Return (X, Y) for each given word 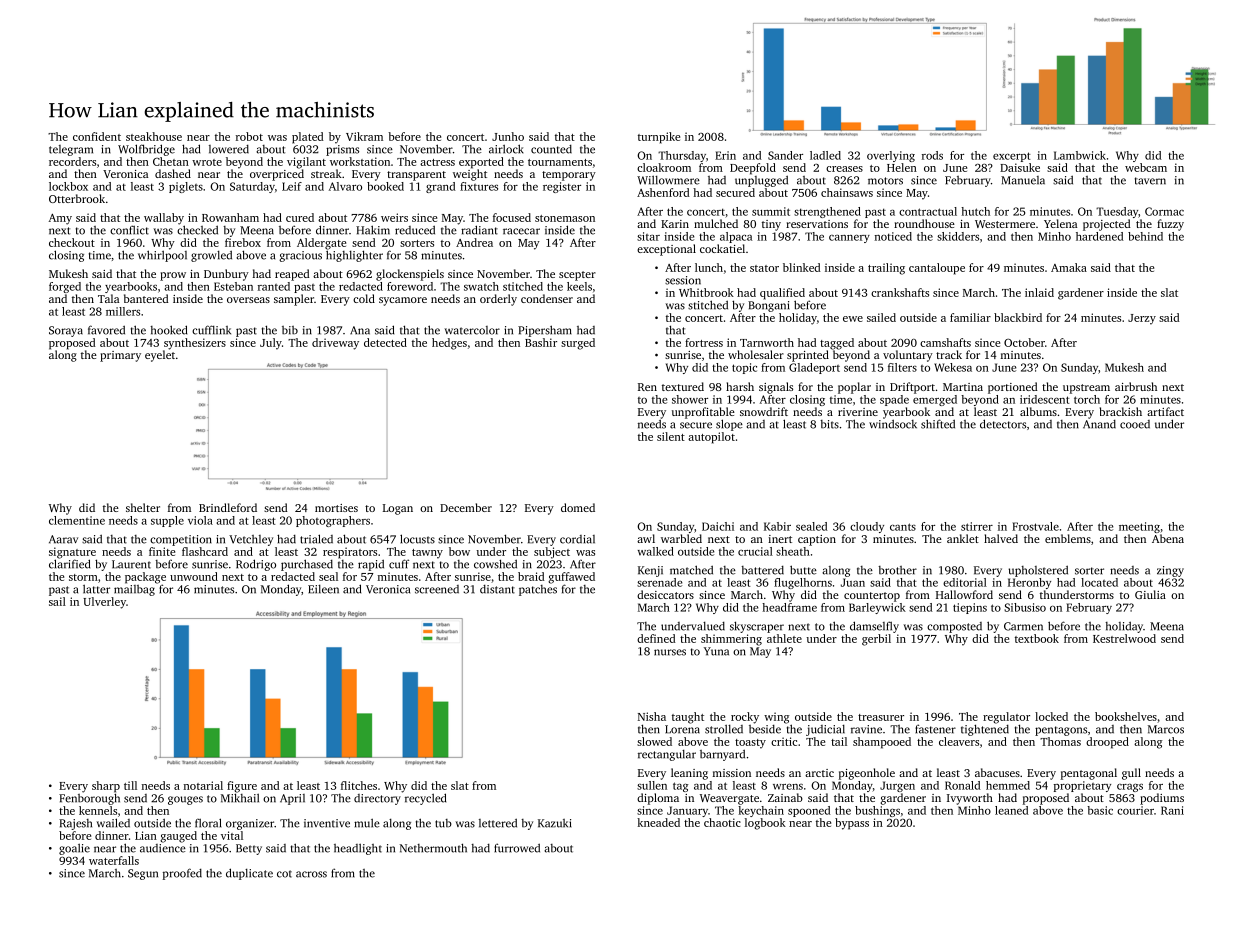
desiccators (665, 594)
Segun (143, 874)
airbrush (1136, 386)
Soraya (66, 331)
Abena (1168, 538)
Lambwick (1080, 155)
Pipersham (545, 331)
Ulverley (104, 603)
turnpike (659, 138)
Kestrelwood (1124, 638)
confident (97, 136)
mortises (336, 508)
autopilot (711, 438)
